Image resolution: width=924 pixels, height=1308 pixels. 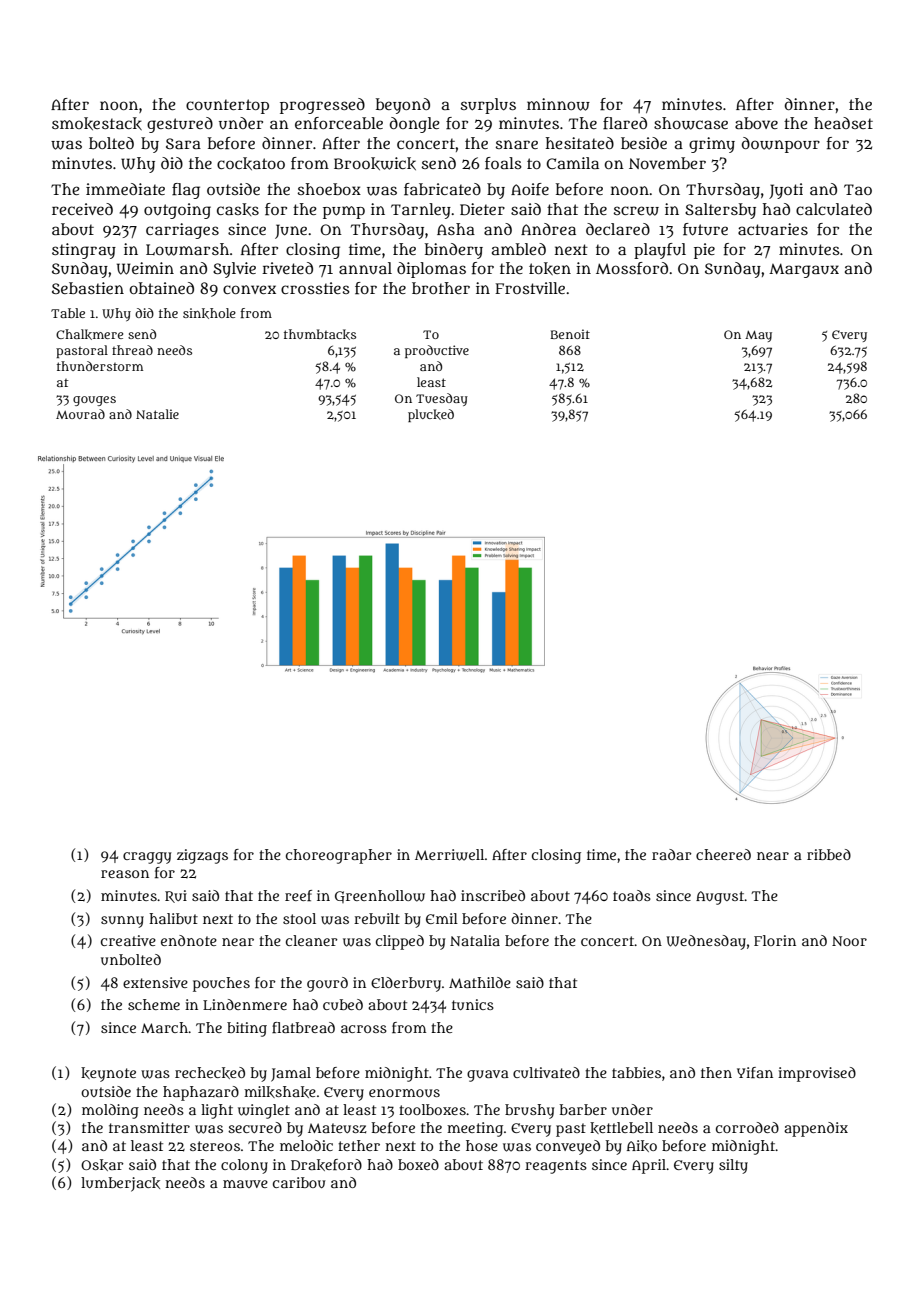 What do you see at coordinates (546, 1072) in the page?
I see `cultivated` at bounding box center [546, 1072].
